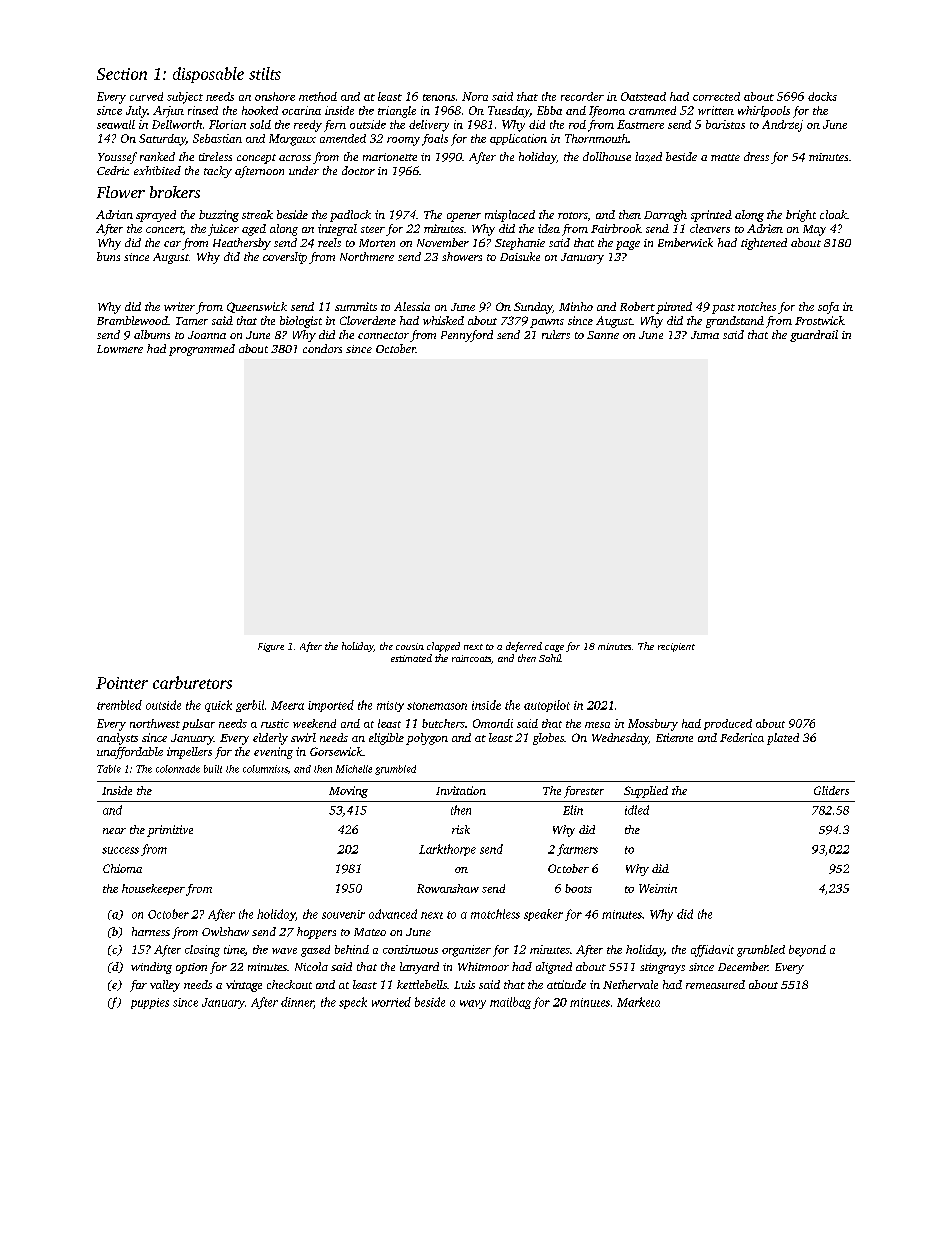 The image size is (952, 1233). What do you see at coordinates (164, 229) in the page?
I see `concert` at bounding box center [164, 229].
